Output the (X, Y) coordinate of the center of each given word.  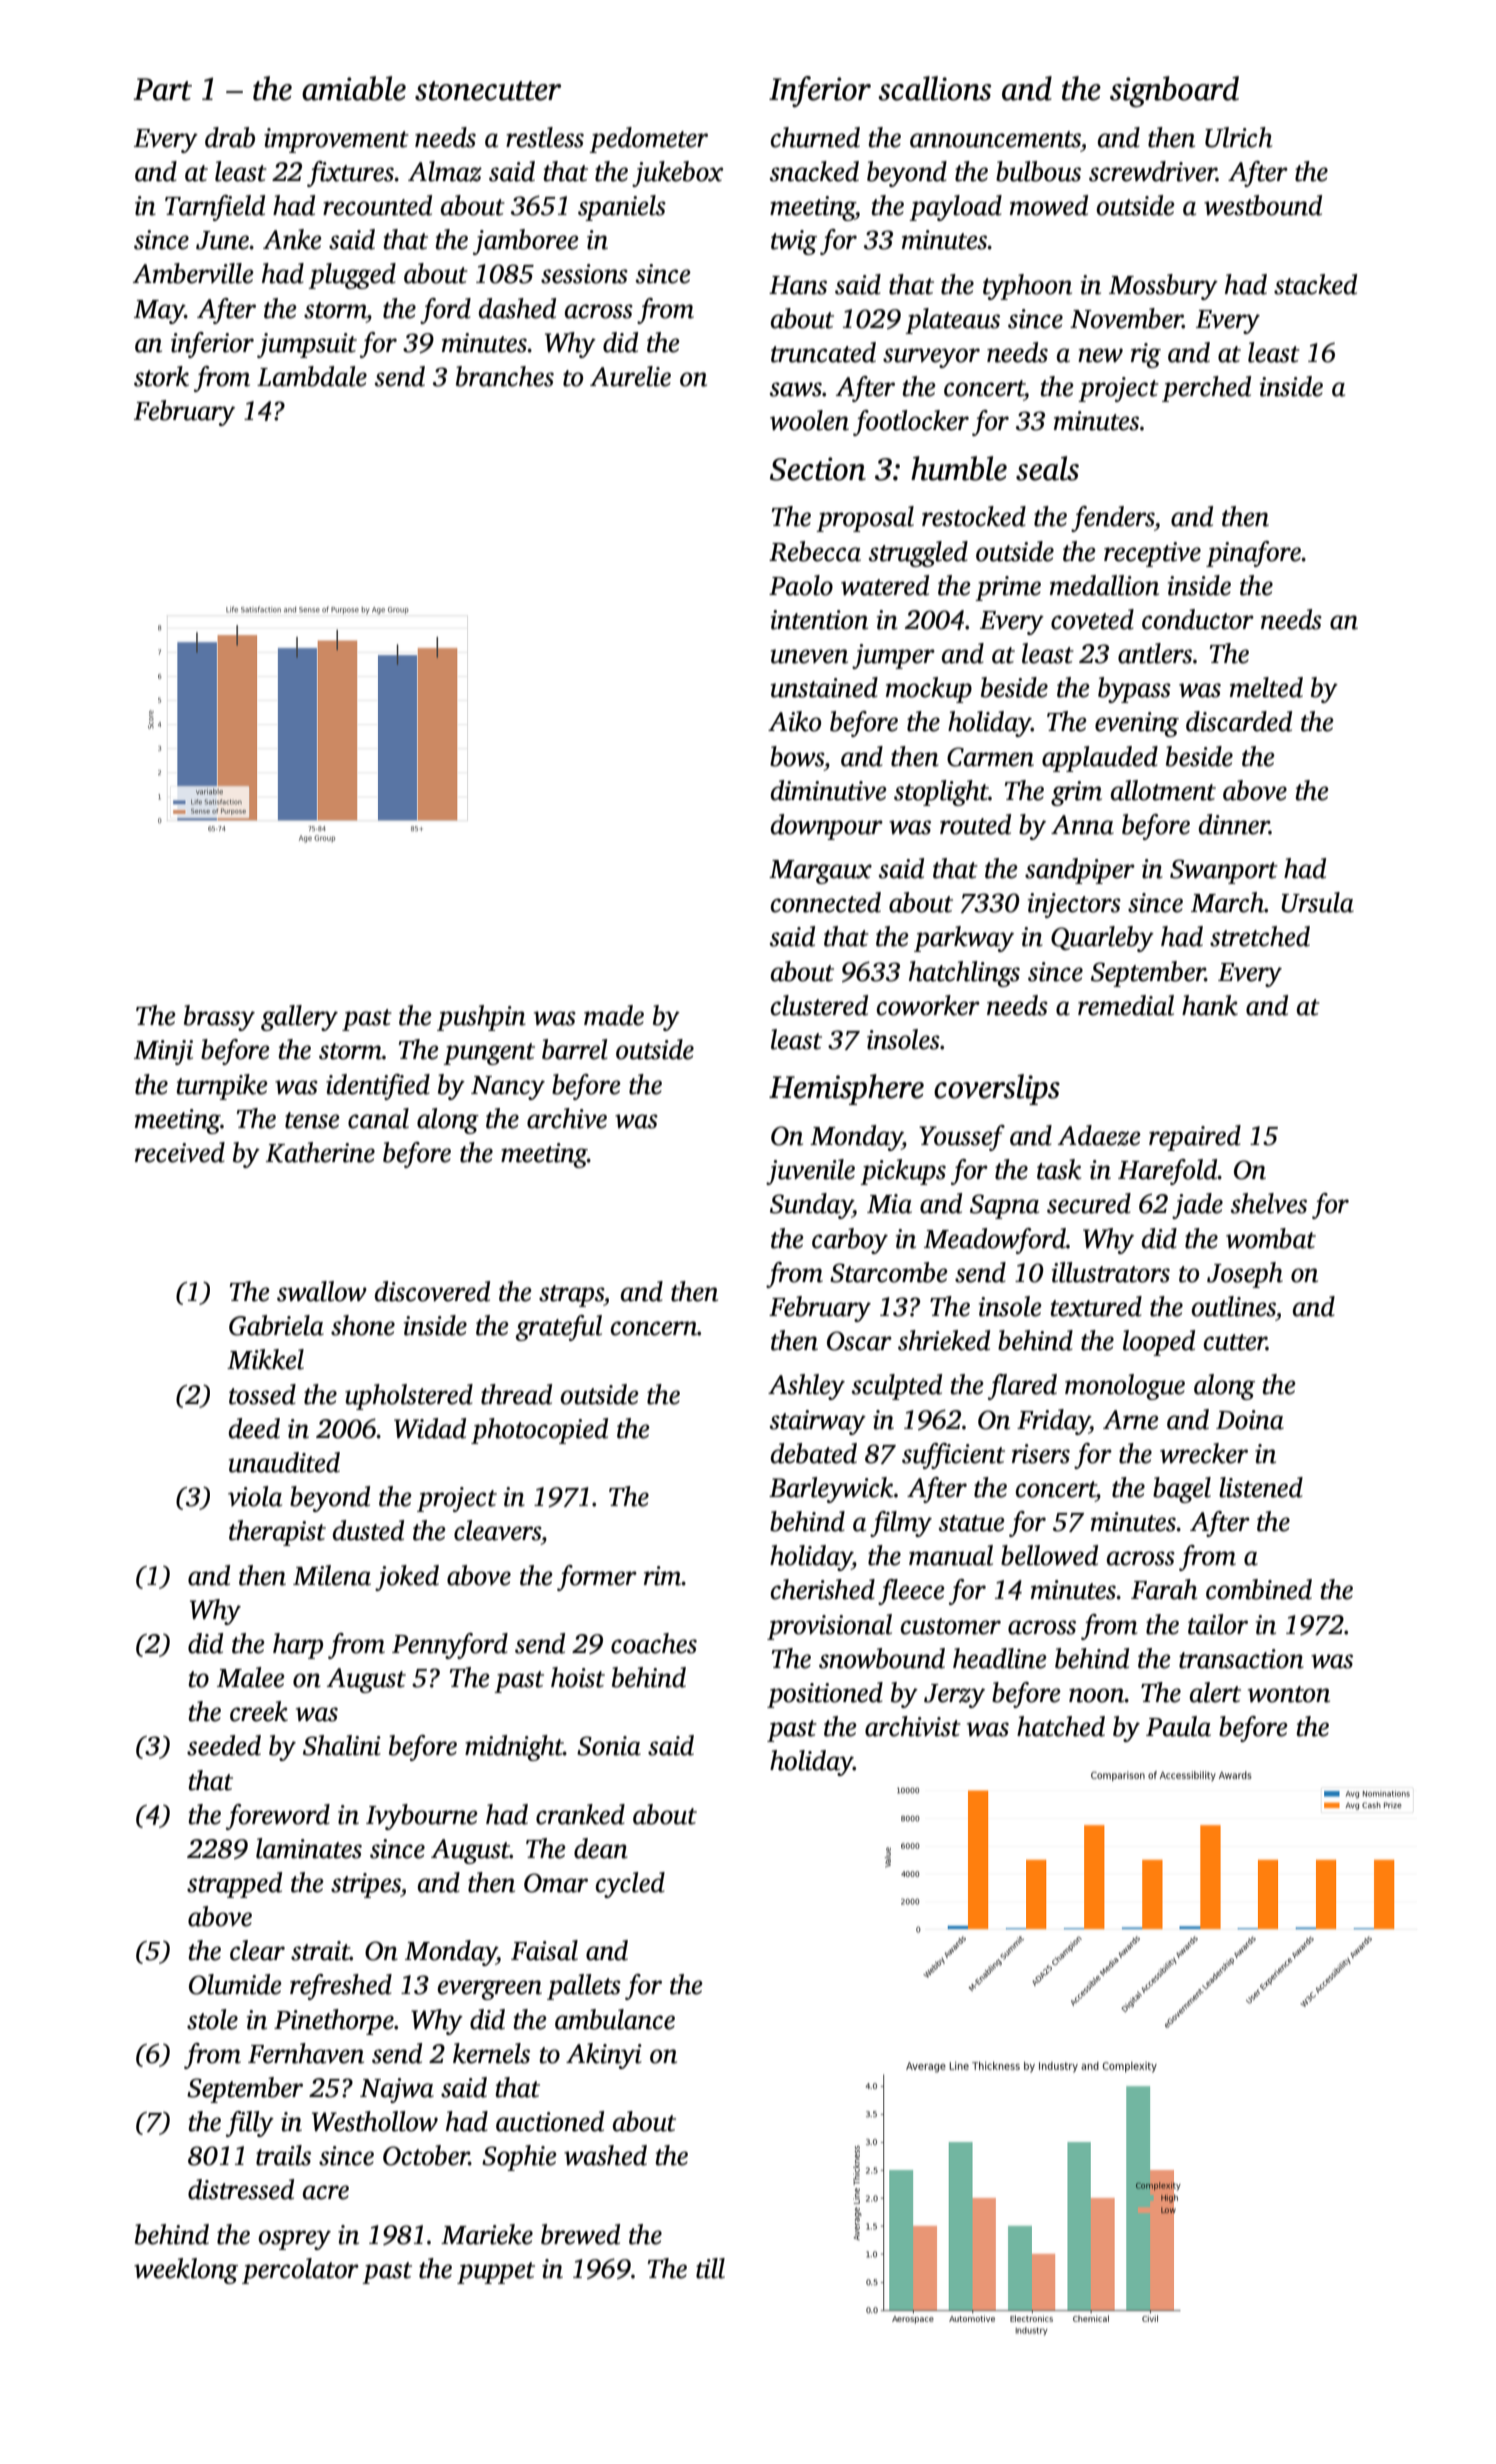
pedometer (648, 140)
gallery (299, 1018)
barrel (575, 1049)
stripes (366, 1885)
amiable (354, 88)
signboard (1174, 92)
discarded (1239, 721)
